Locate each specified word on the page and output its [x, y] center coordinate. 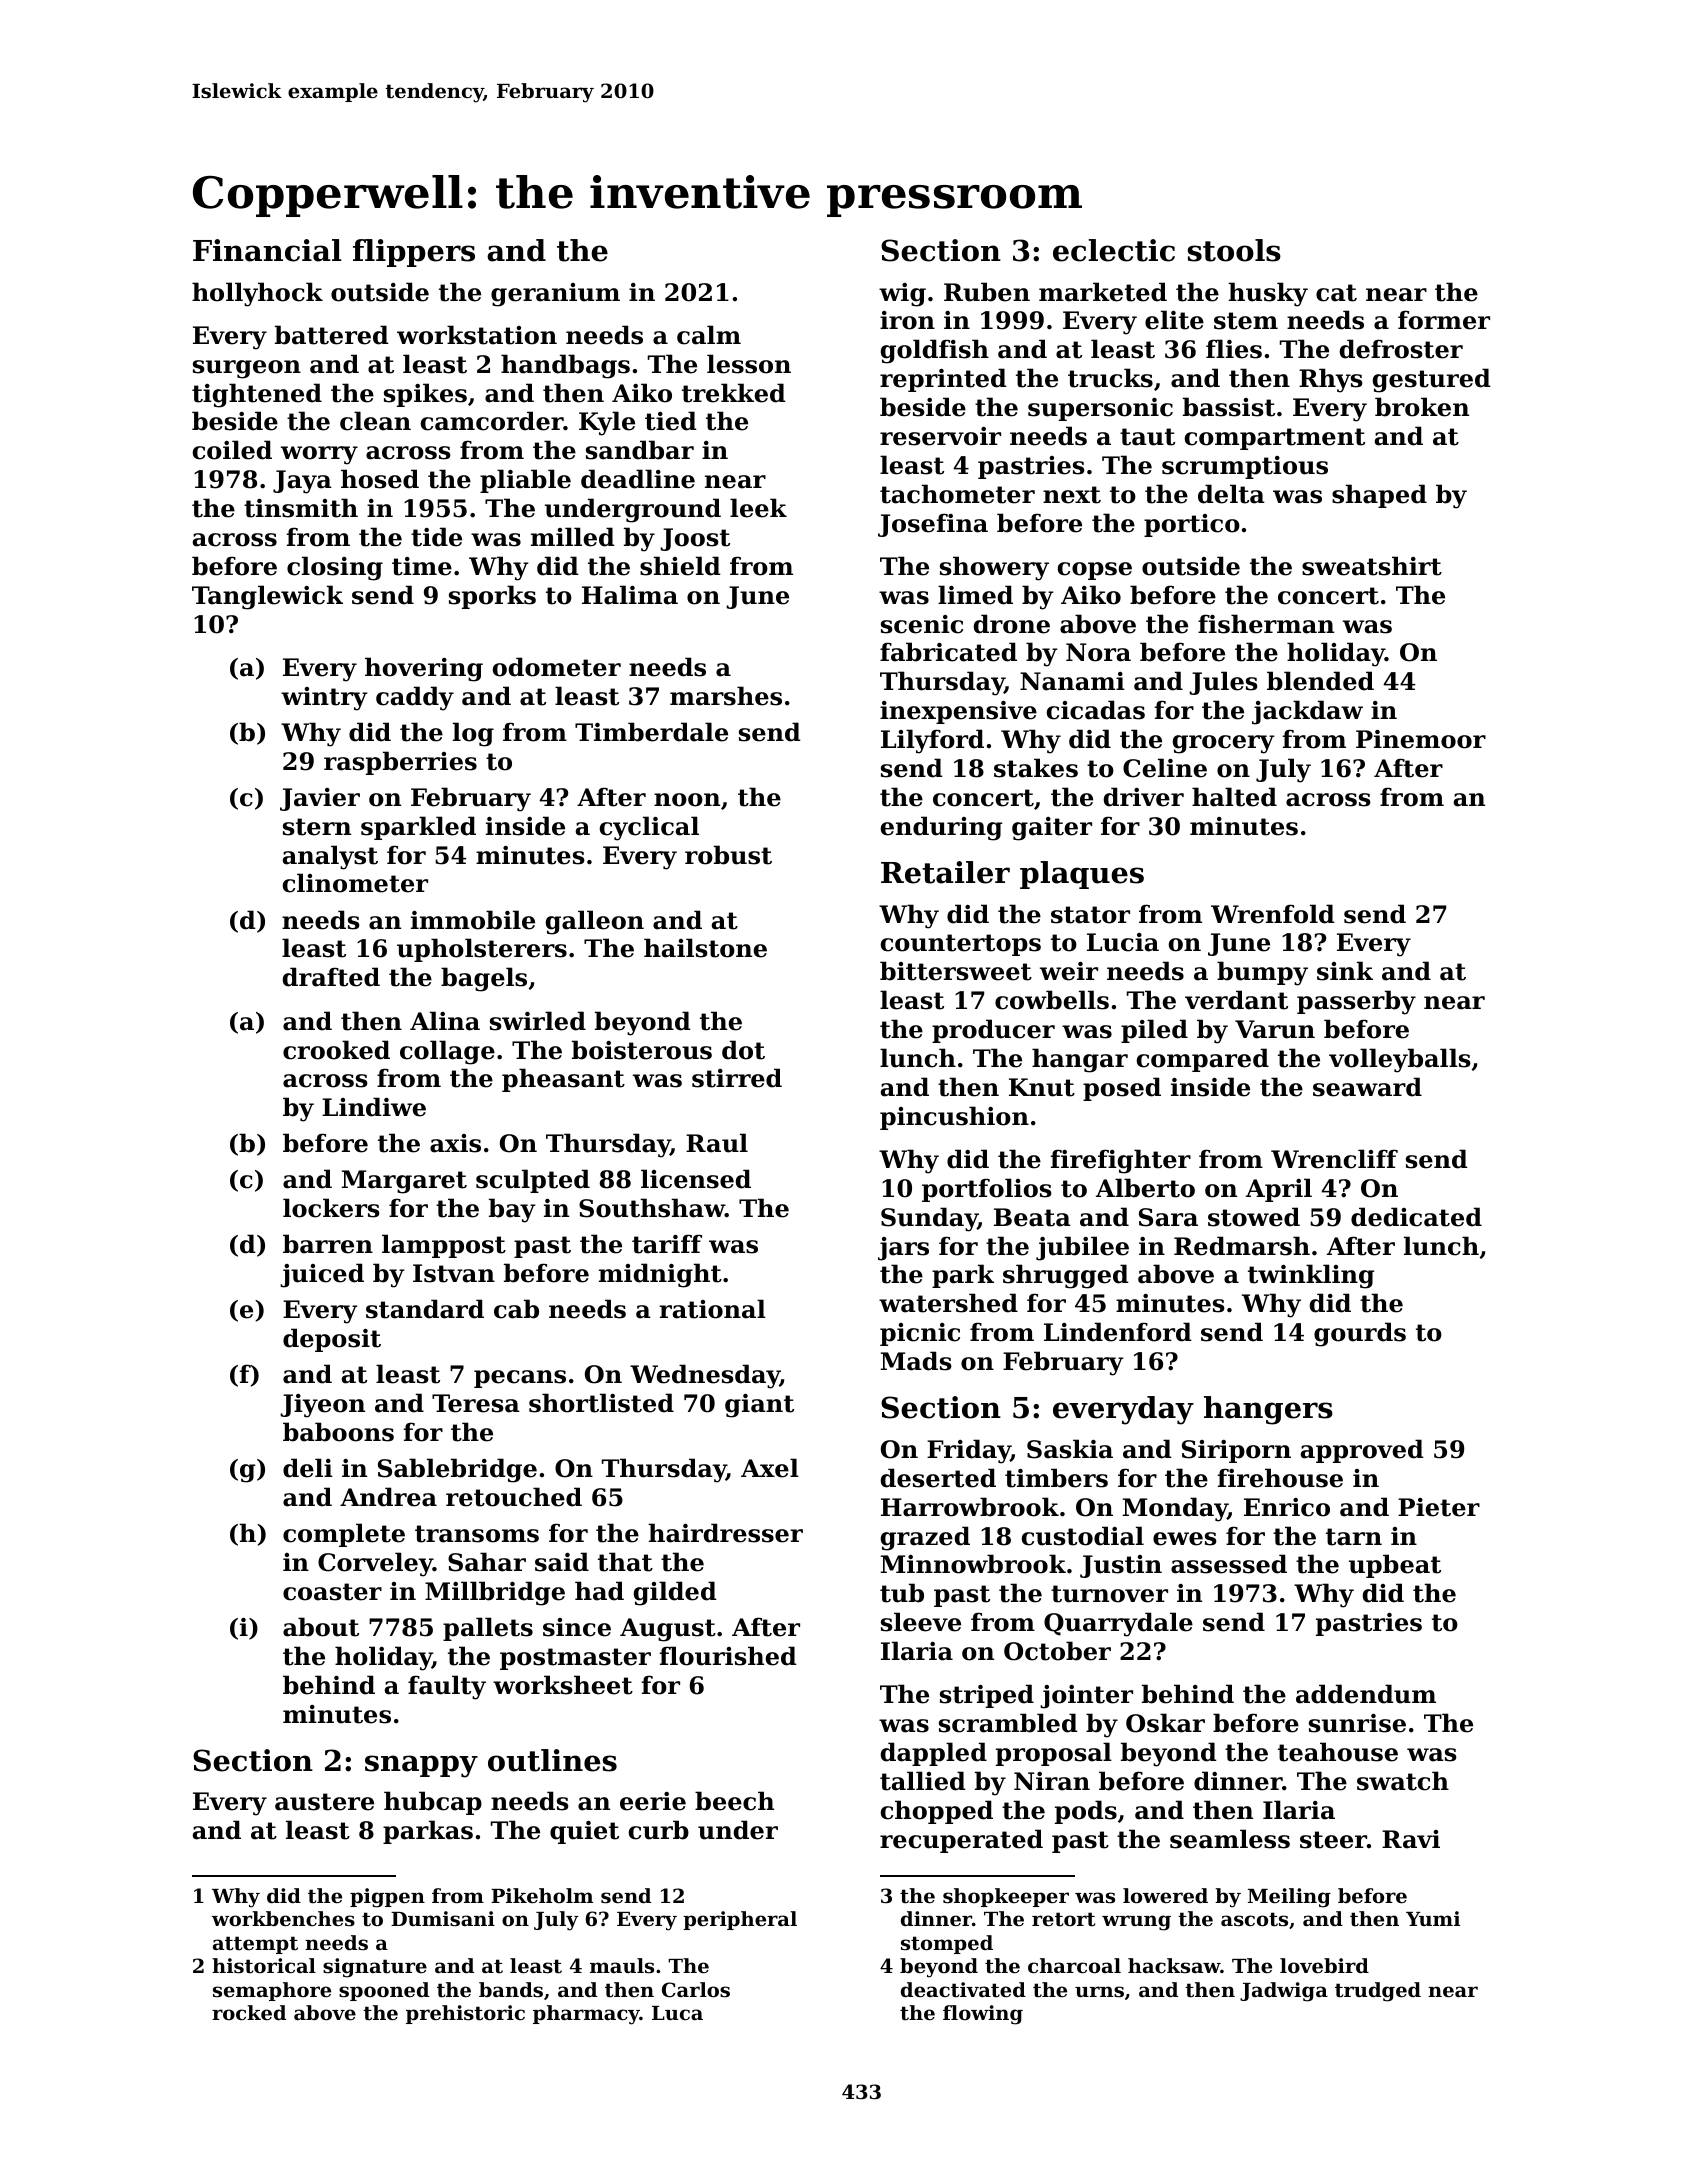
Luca [677, 2013]
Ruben [987, 292]
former [1444, 320]
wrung [1136, 1923]
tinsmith [301, 508]
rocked [249, 2012]
